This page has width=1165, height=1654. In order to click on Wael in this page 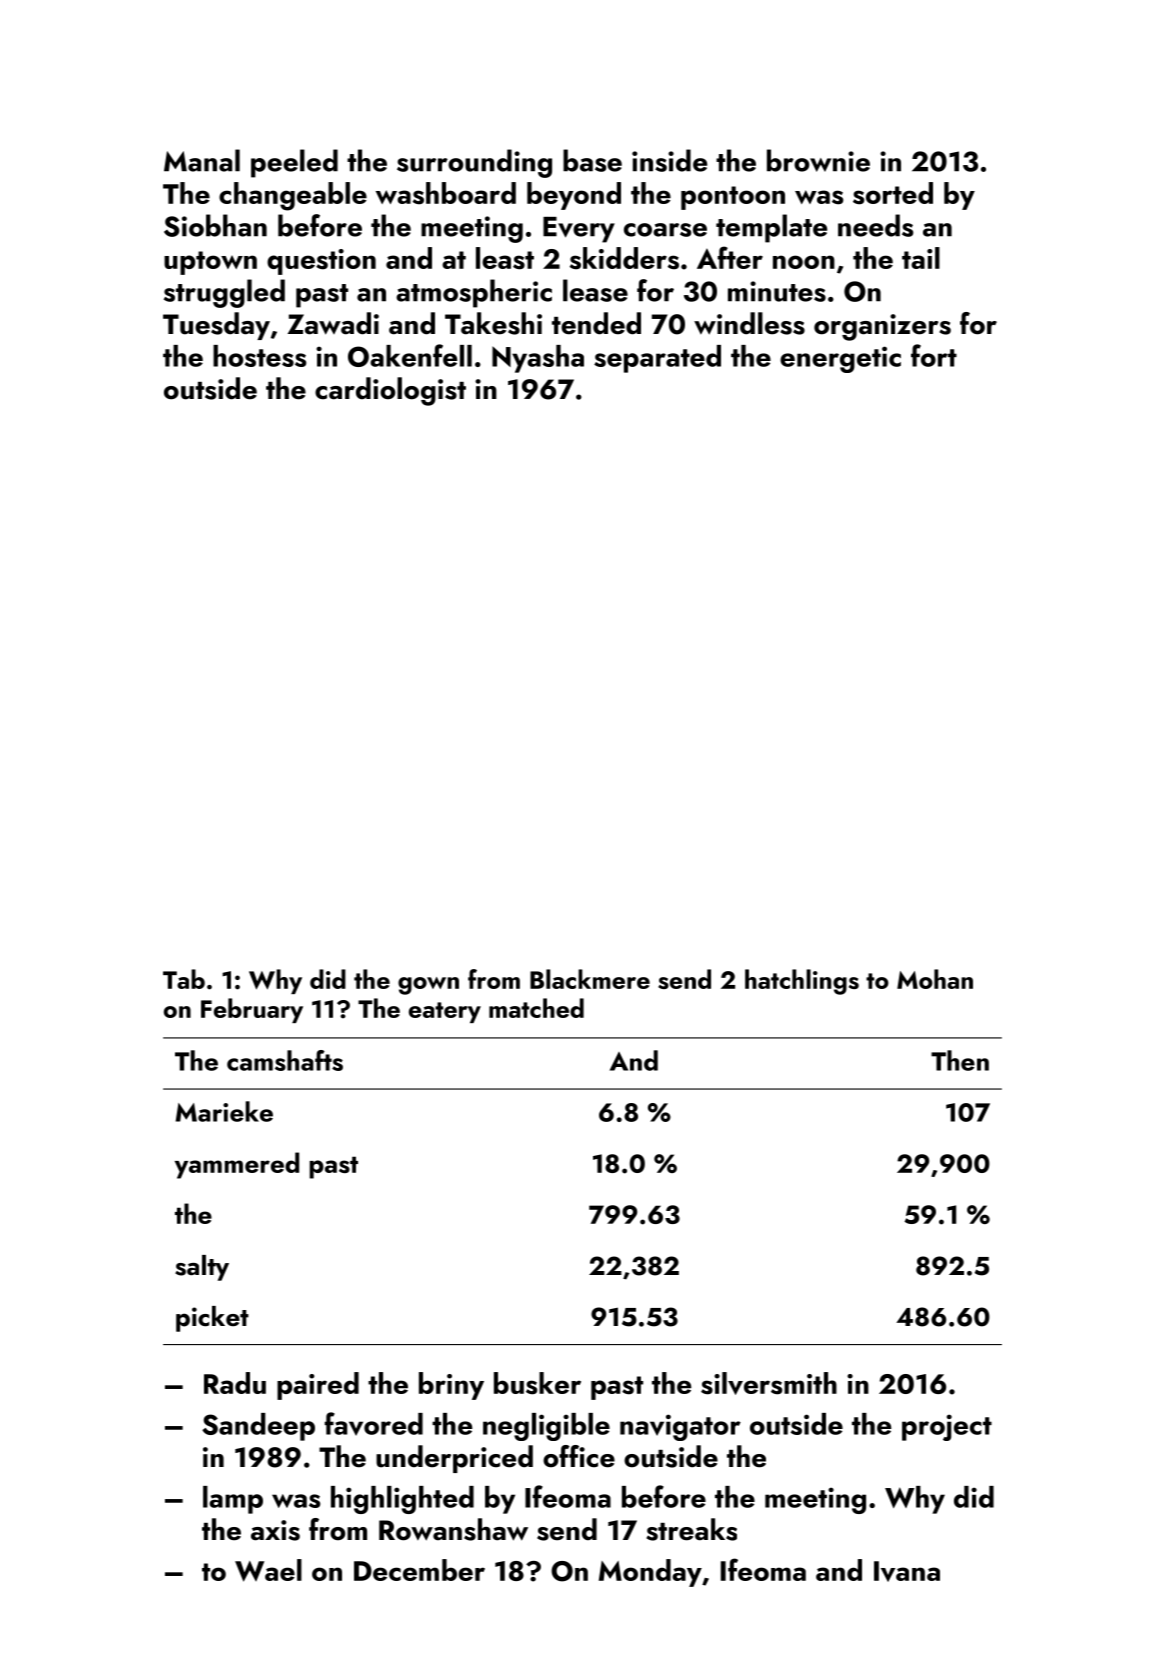, I will do `click(268, 1570)`.
